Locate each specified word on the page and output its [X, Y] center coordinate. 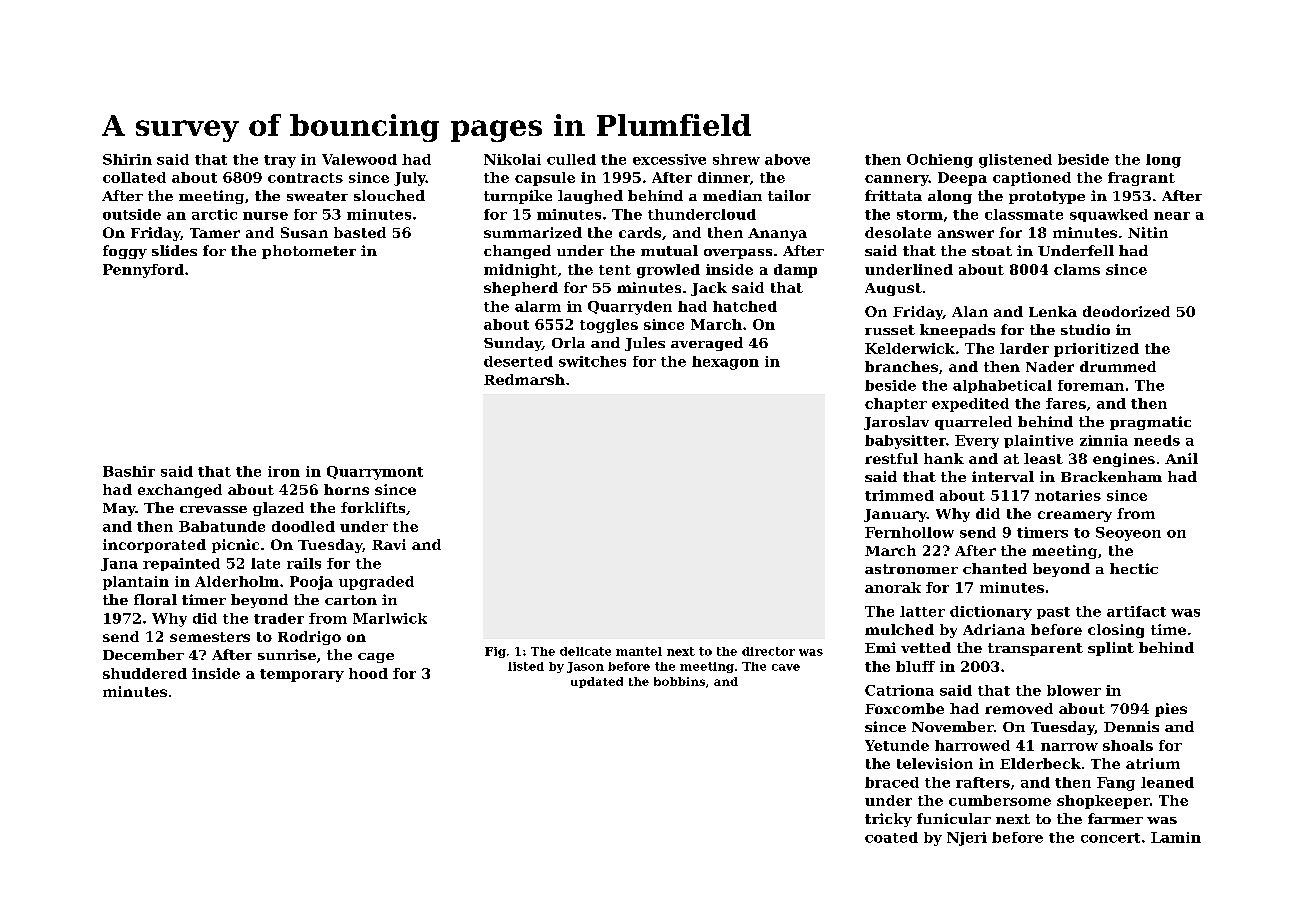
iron [284, 471]
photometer [309, 252]
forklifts [373, 507]
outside [132, 214]
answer [966, 234]
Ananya [777, 234]
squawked [1109, 215]
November [953, 726]
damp [795, 271]
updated [597, 682]
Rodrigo [309, 638]
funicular [954, 818]
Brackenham [1111, 476]
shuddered [145, 673]
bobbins [679, 681]
